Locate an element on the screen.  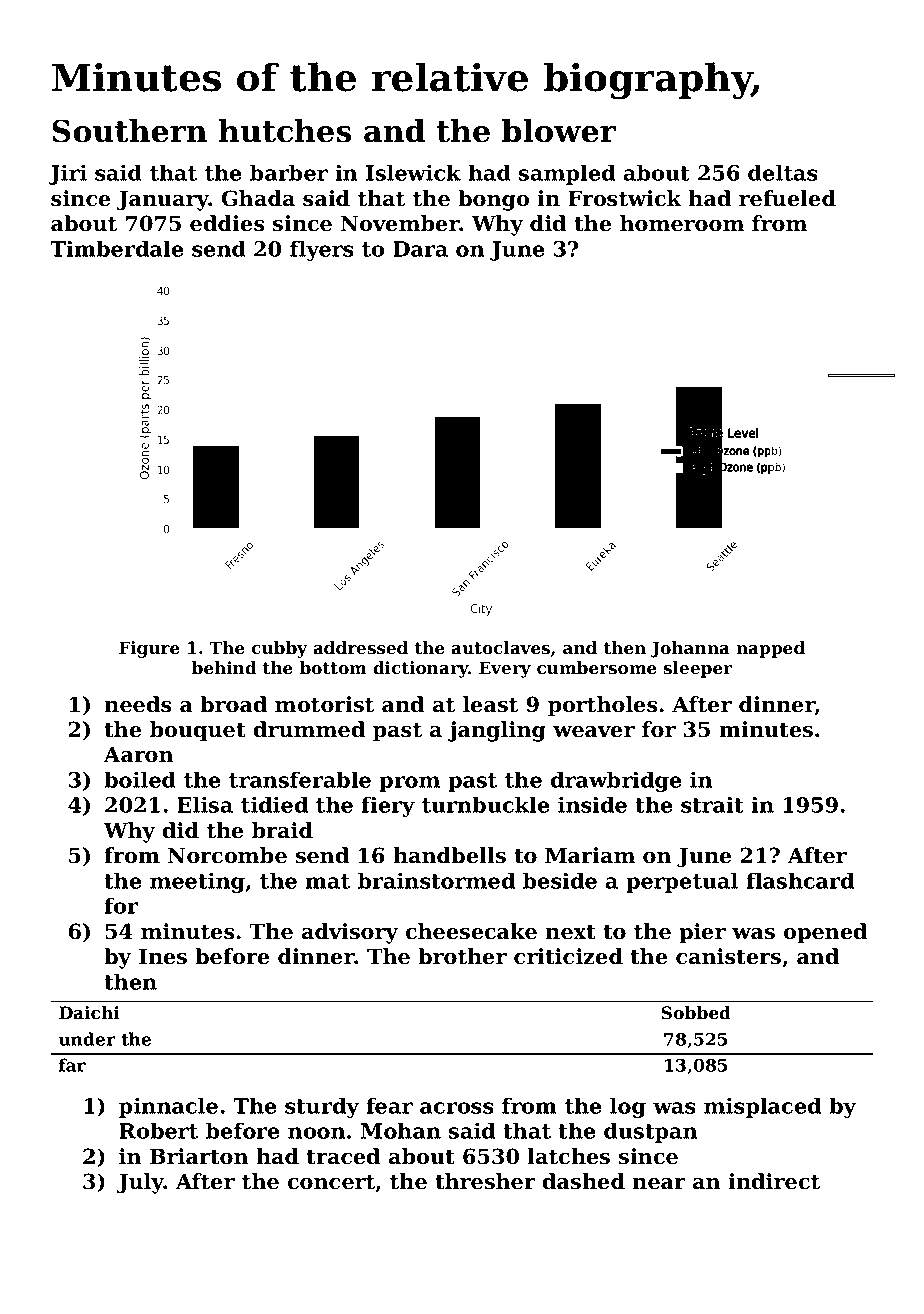
Briarton is located at coordinates (199, 1156).
